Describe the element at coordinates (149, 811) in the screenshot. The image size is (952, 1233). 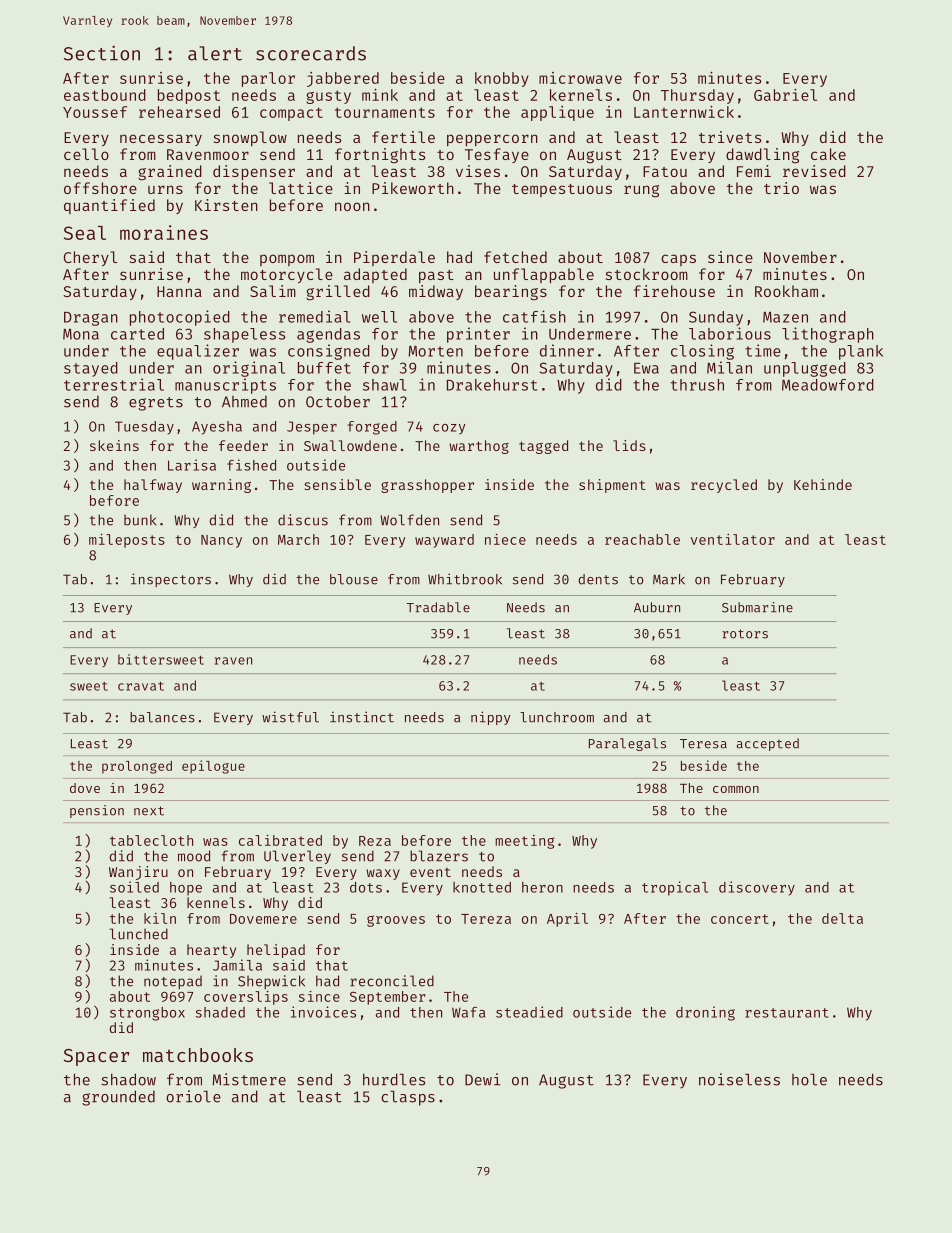
I see `next` at that location.
